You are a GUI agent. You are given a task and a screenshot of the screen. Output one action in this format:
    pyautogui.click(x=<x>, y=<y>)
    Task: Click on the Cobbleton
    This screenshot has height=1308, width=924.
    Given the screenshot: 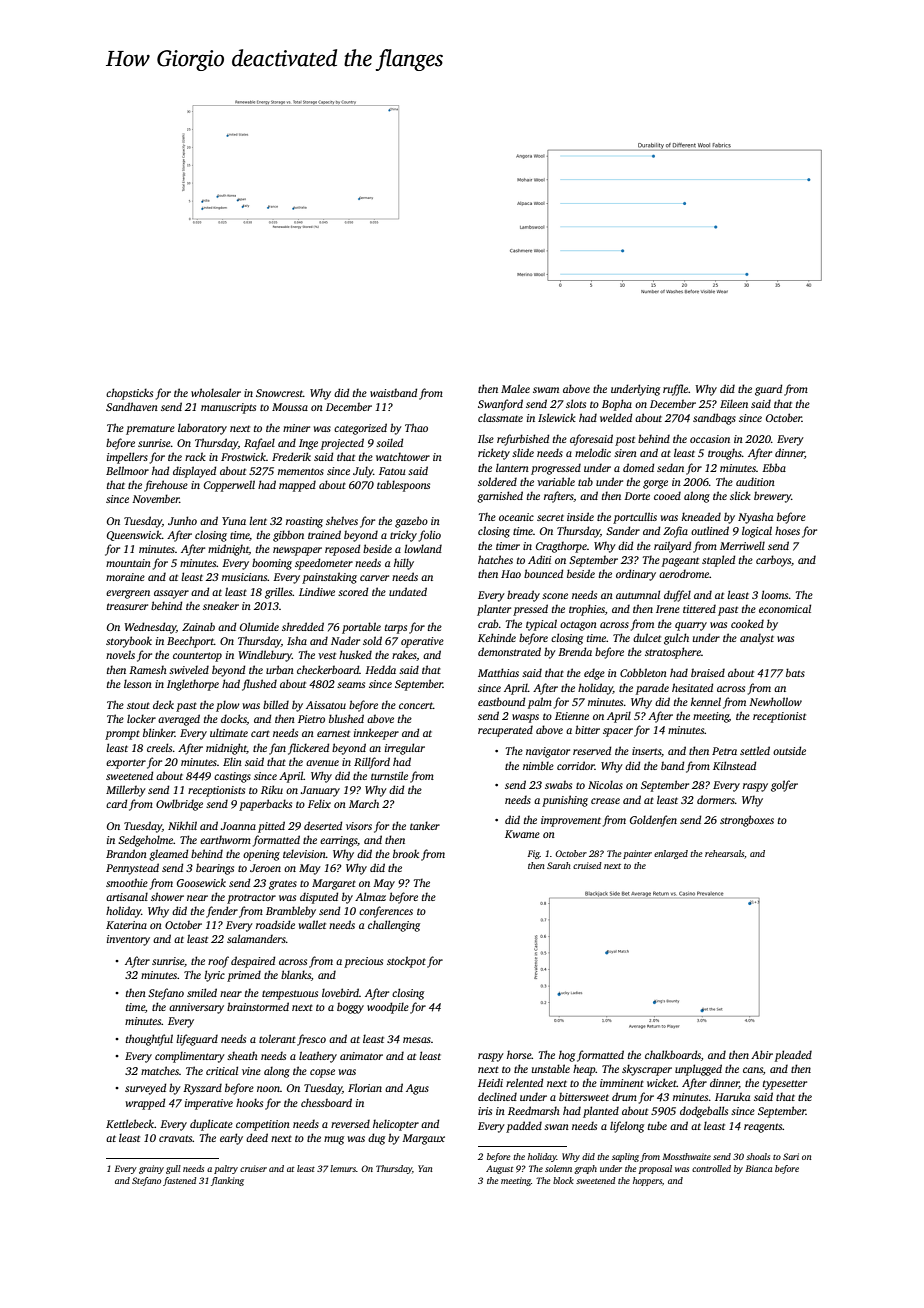 What is the action you would take?
    pyautogui.click(x=643, y=672)
